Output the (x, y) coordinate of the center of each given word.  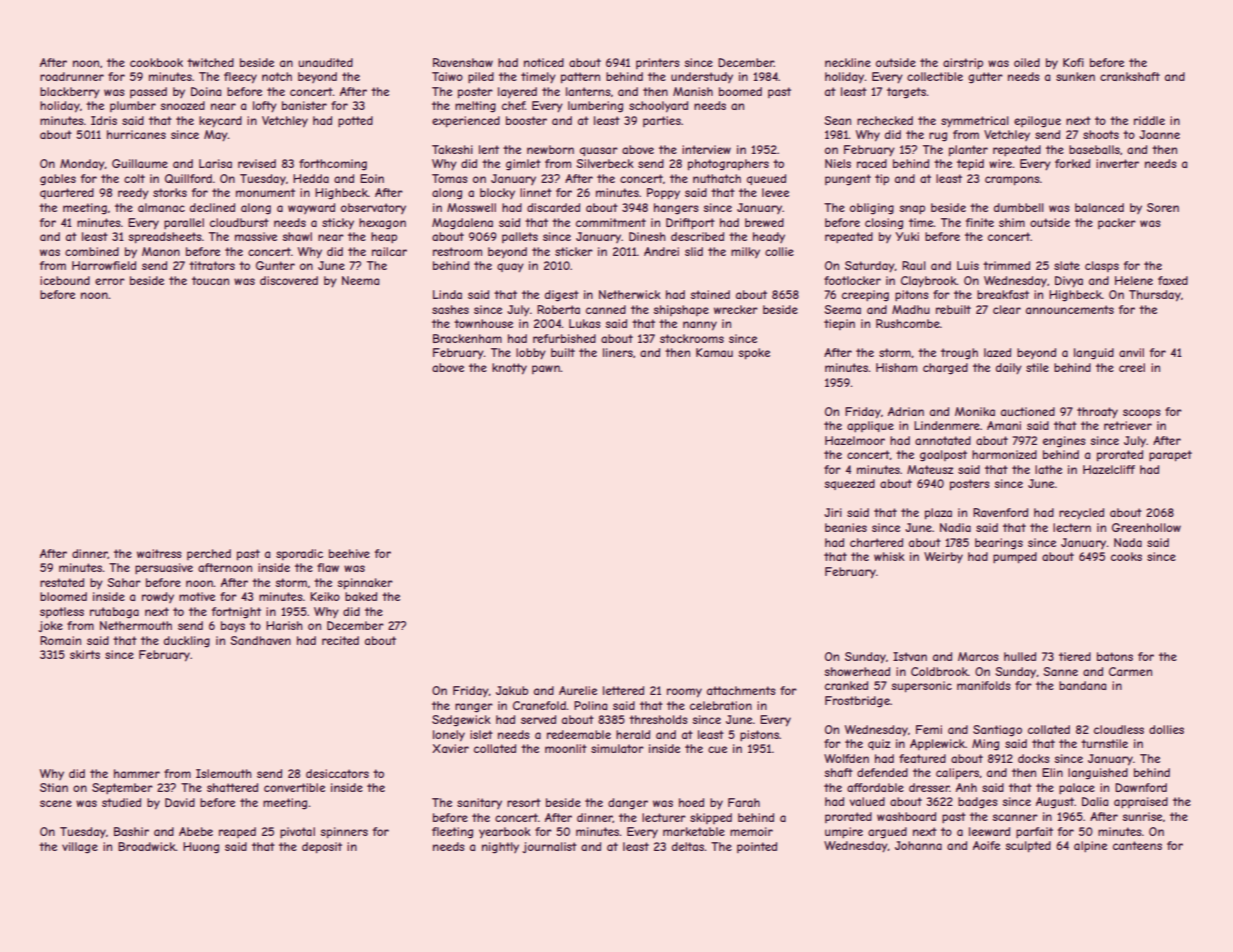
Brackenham (467, 338)
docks (1034, 758)
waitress (159, 553)
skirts (85, 654)
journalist (549, 847)
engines (1064, 442)
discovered (289, 280)
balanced (1099, 207)
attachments (741, 690)
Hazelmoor (855, 440)
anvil (1131, 352)
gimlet (523, 165)
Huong (201, 848)
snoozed (182, 105)
